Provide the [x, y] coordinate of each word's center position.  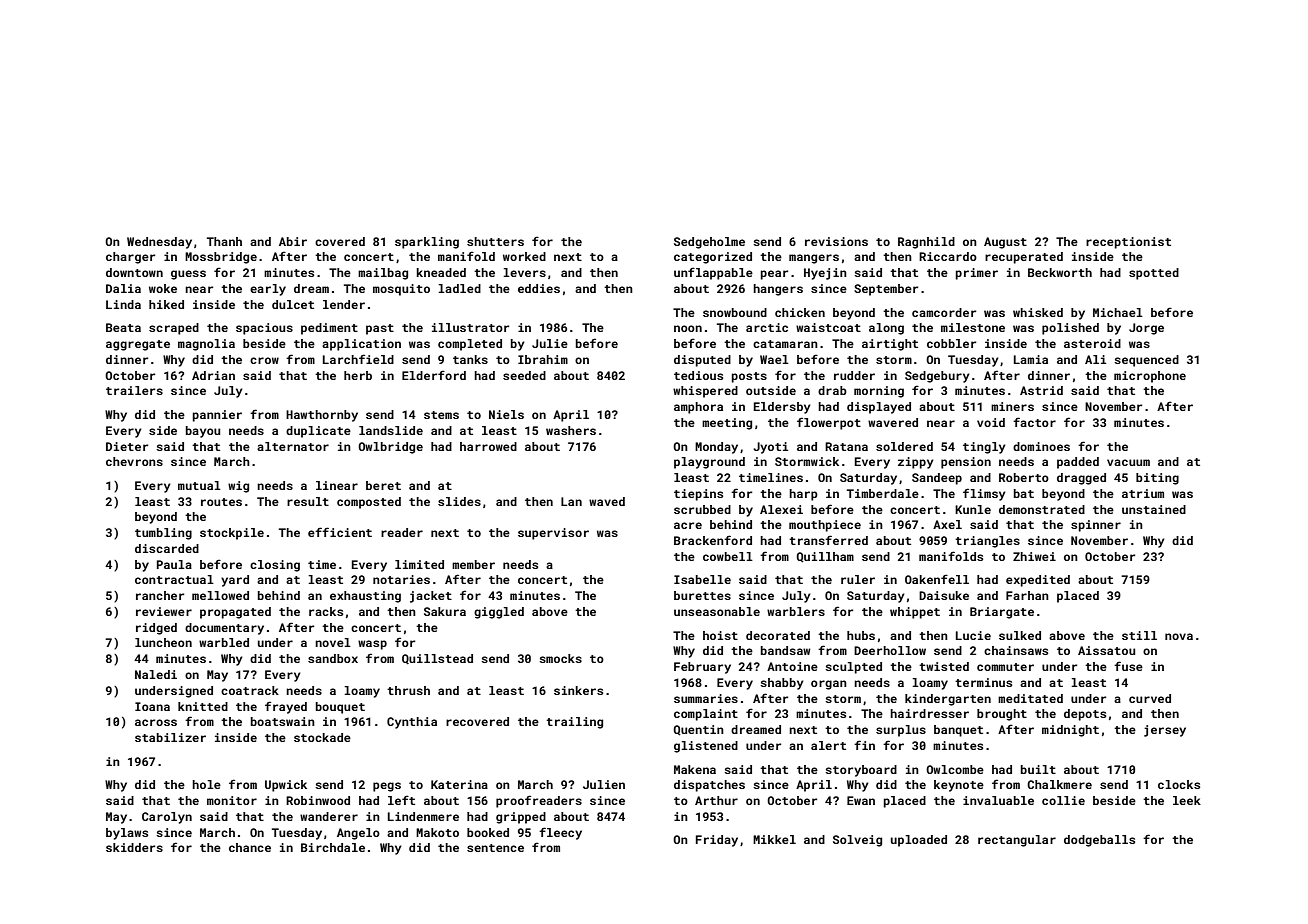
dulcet [293, 304]
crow [264, 360]
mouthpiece [825, 526]
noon [688, 328]
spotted [1154, 274]
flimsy [984, 494]
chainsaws [1016, 650]
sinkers [578, 690]
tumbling [163, 534]
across [156, 722]
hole [206, 784]
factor [1034, 422]
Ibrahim [543, 359]
